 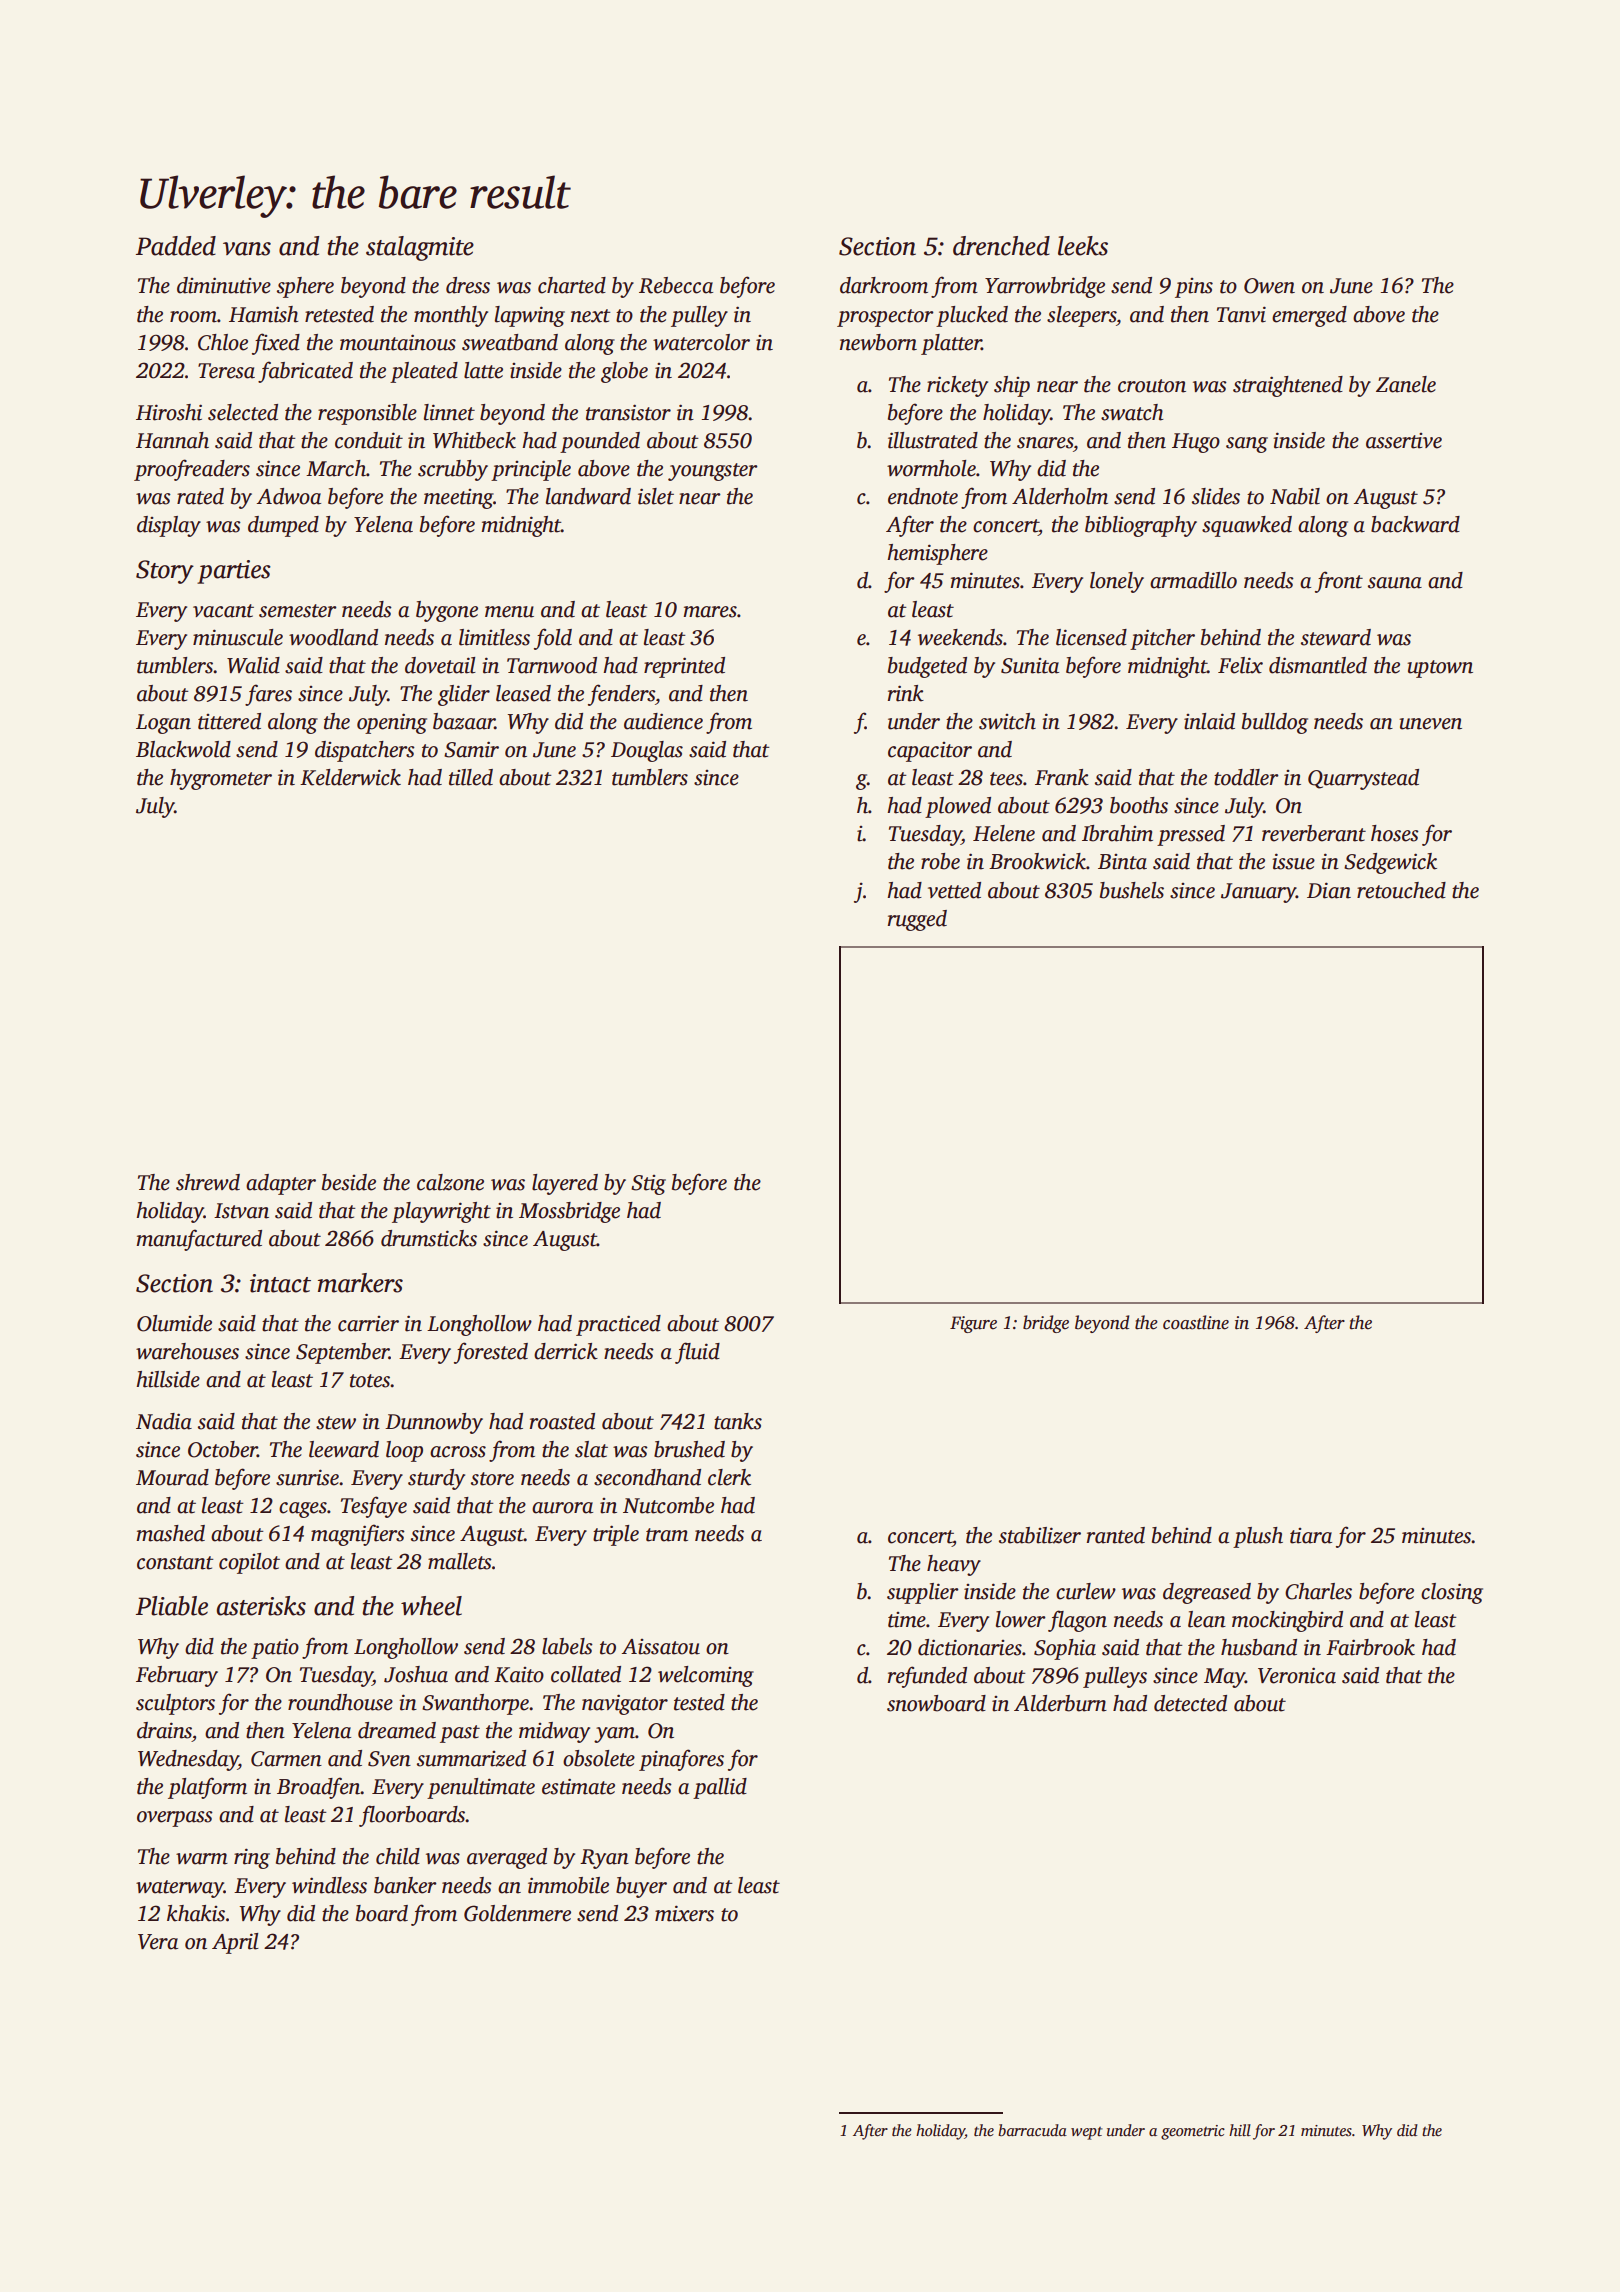 I want to click on Nadia, so click(x=164, y=1421).
